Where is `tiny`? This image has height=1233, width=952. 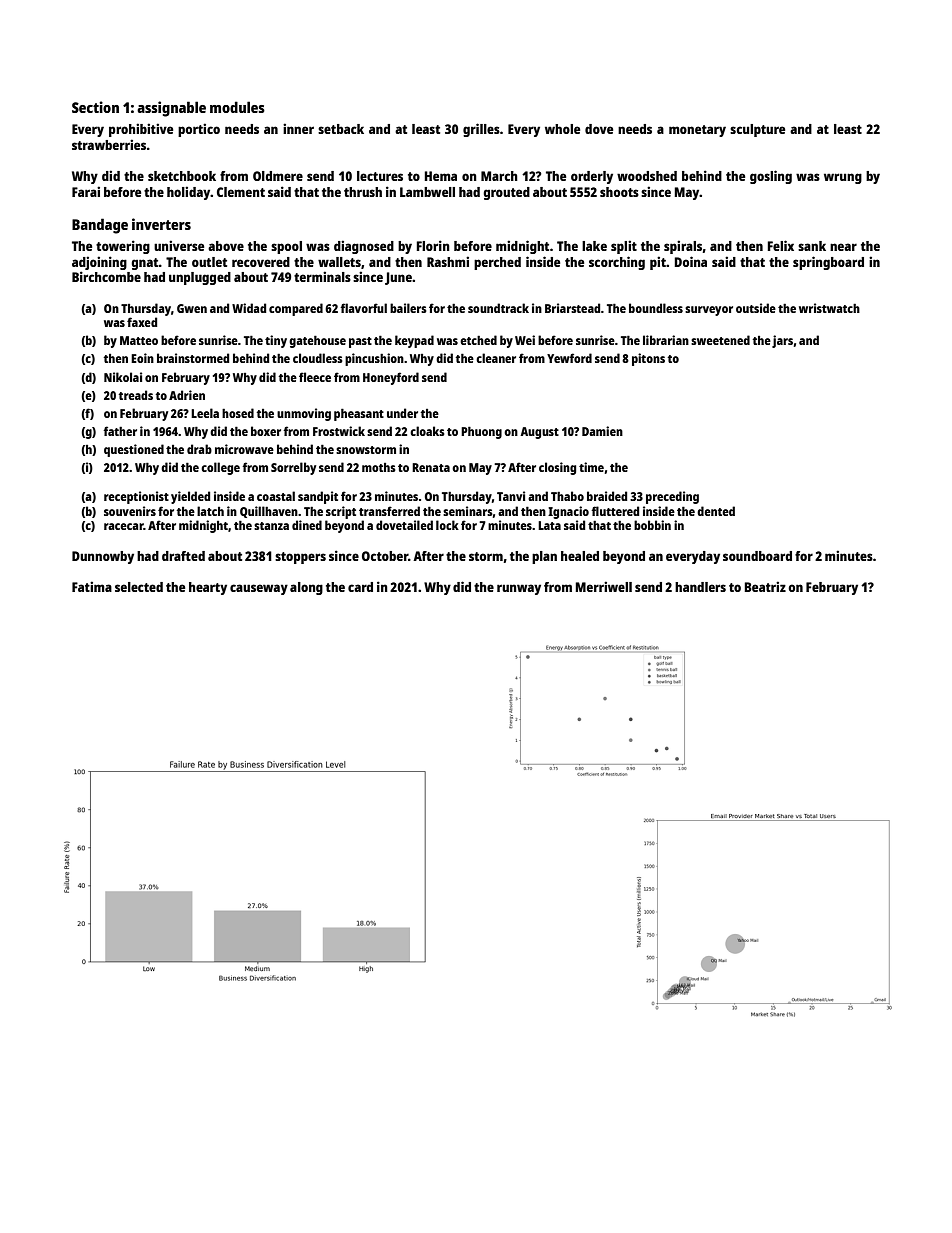 tiny is located at coordinates (276, 341).
